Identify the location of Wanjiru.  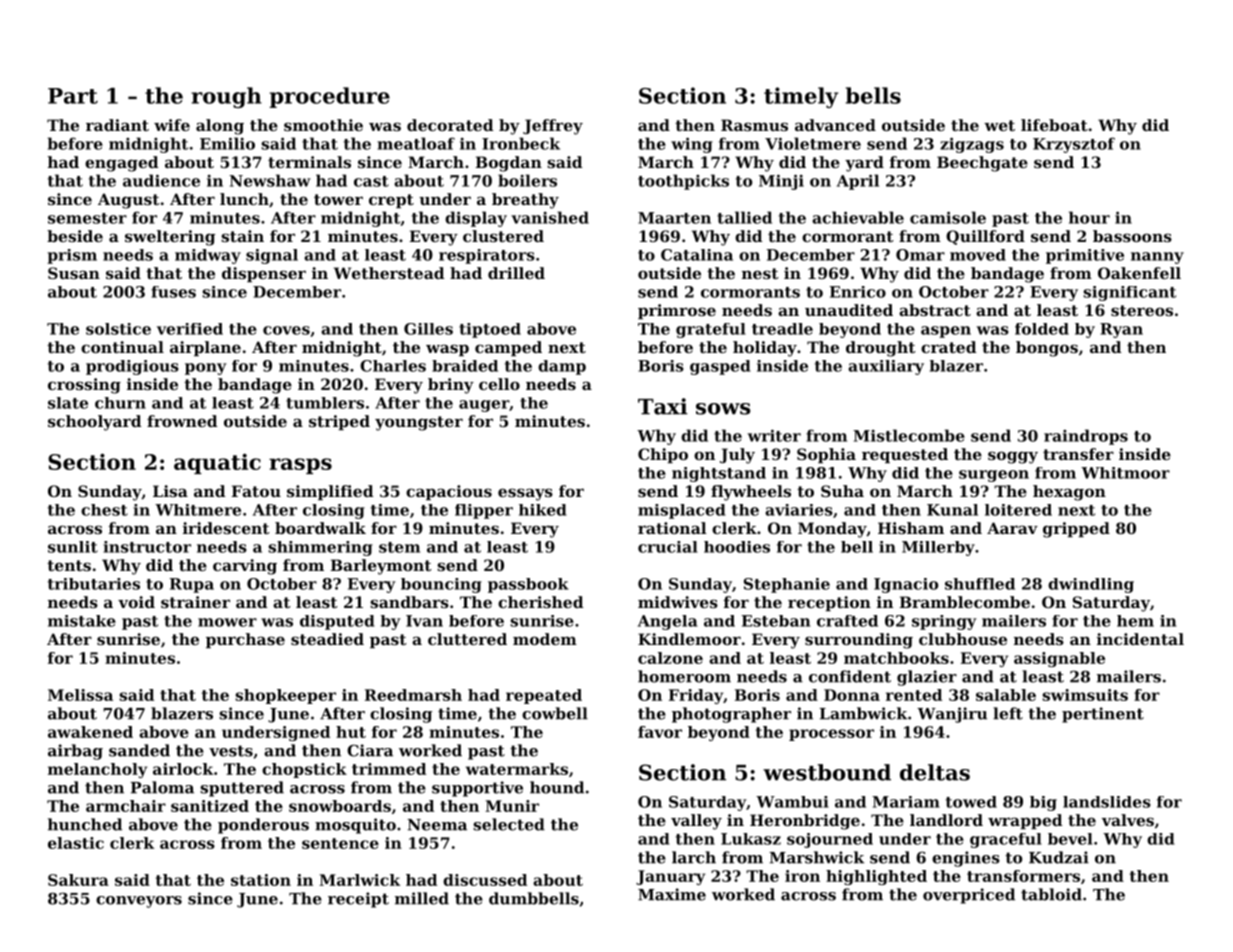
(952, 715).
